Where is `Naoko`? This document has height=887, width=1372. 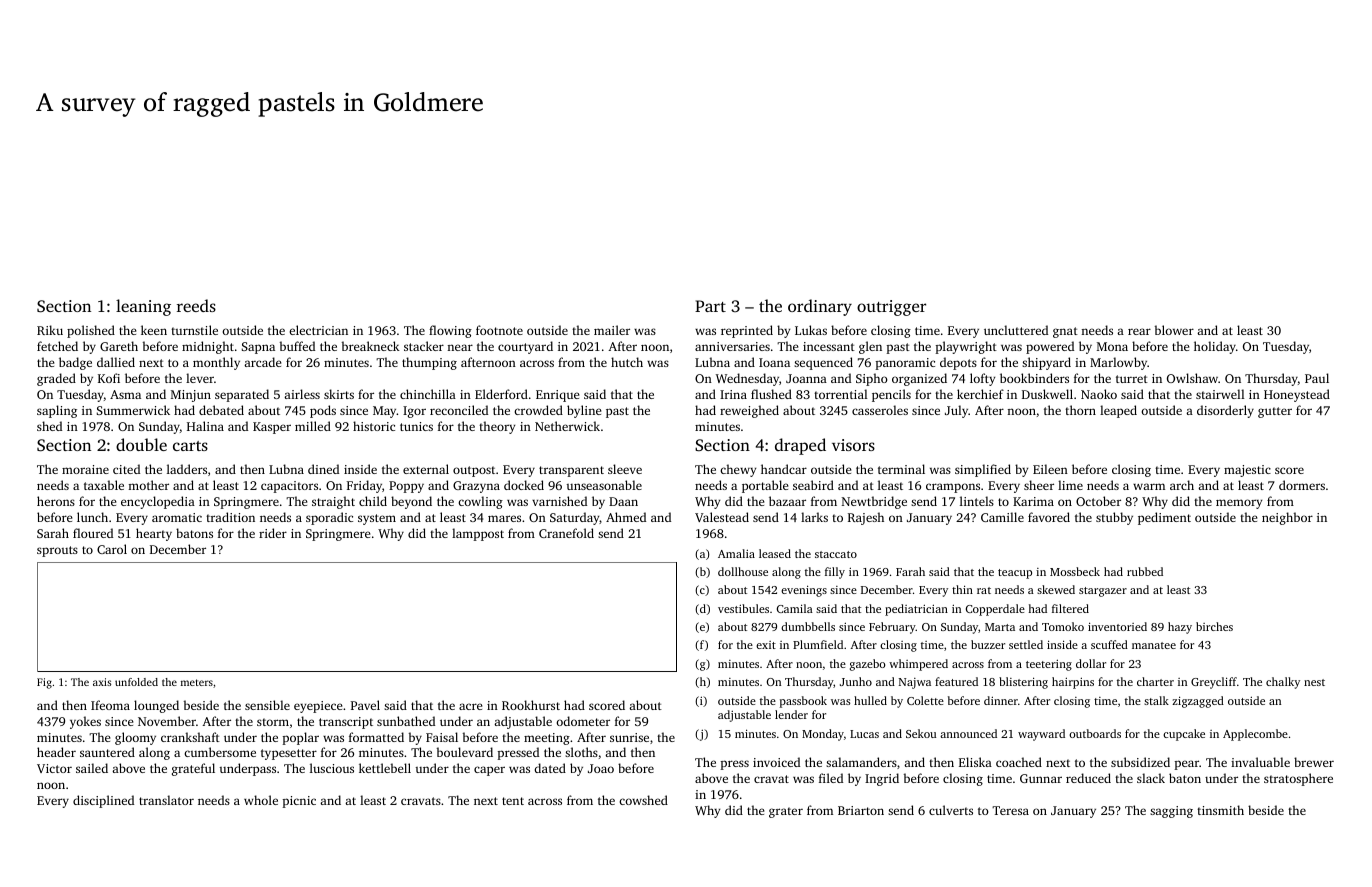
Naoko is located at coordinates (1099, 394).
